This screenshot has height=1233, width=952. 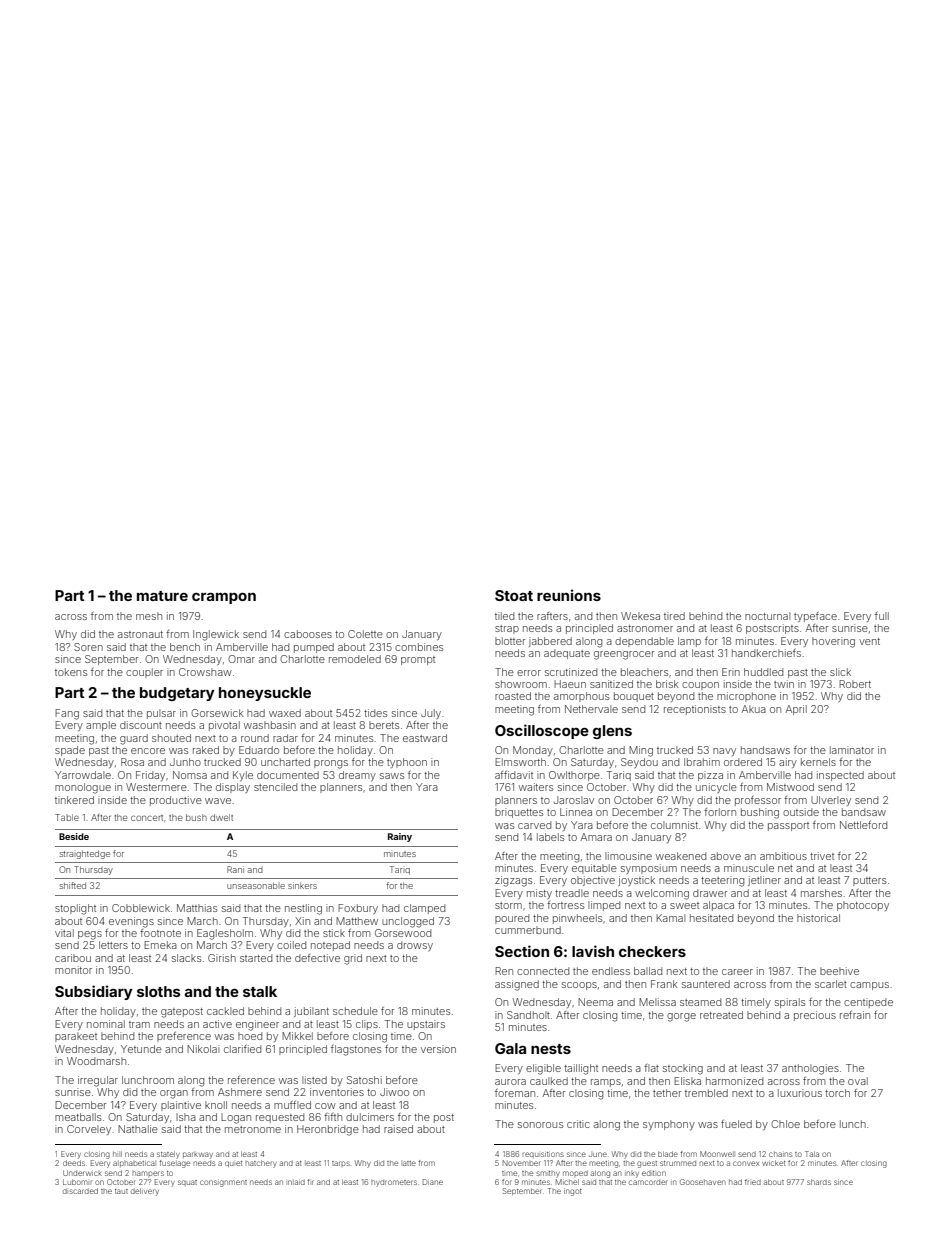 I want to click on tinkered, so click(x=74, y=800).
